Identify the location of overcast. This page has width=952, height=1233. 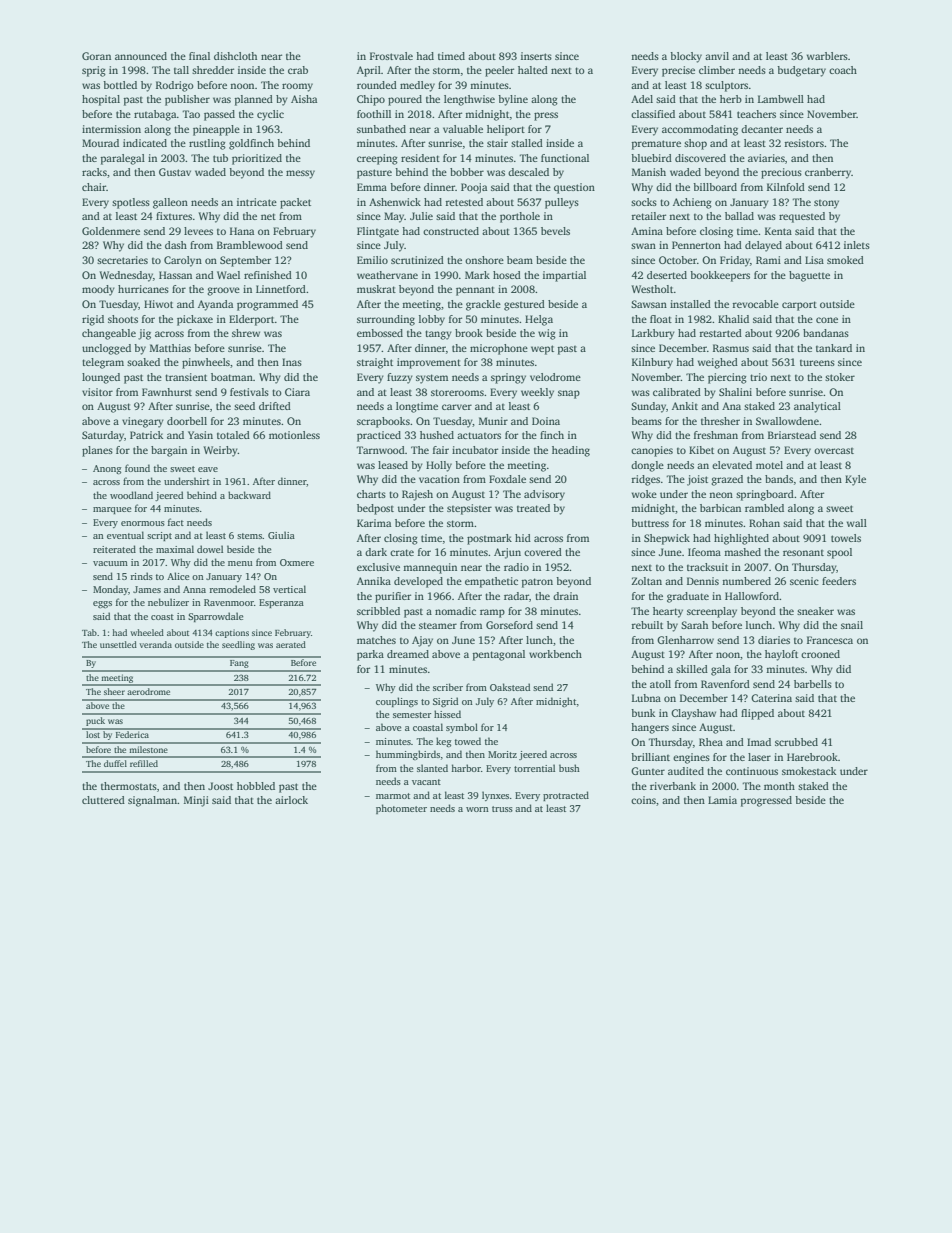
(834, 451).
